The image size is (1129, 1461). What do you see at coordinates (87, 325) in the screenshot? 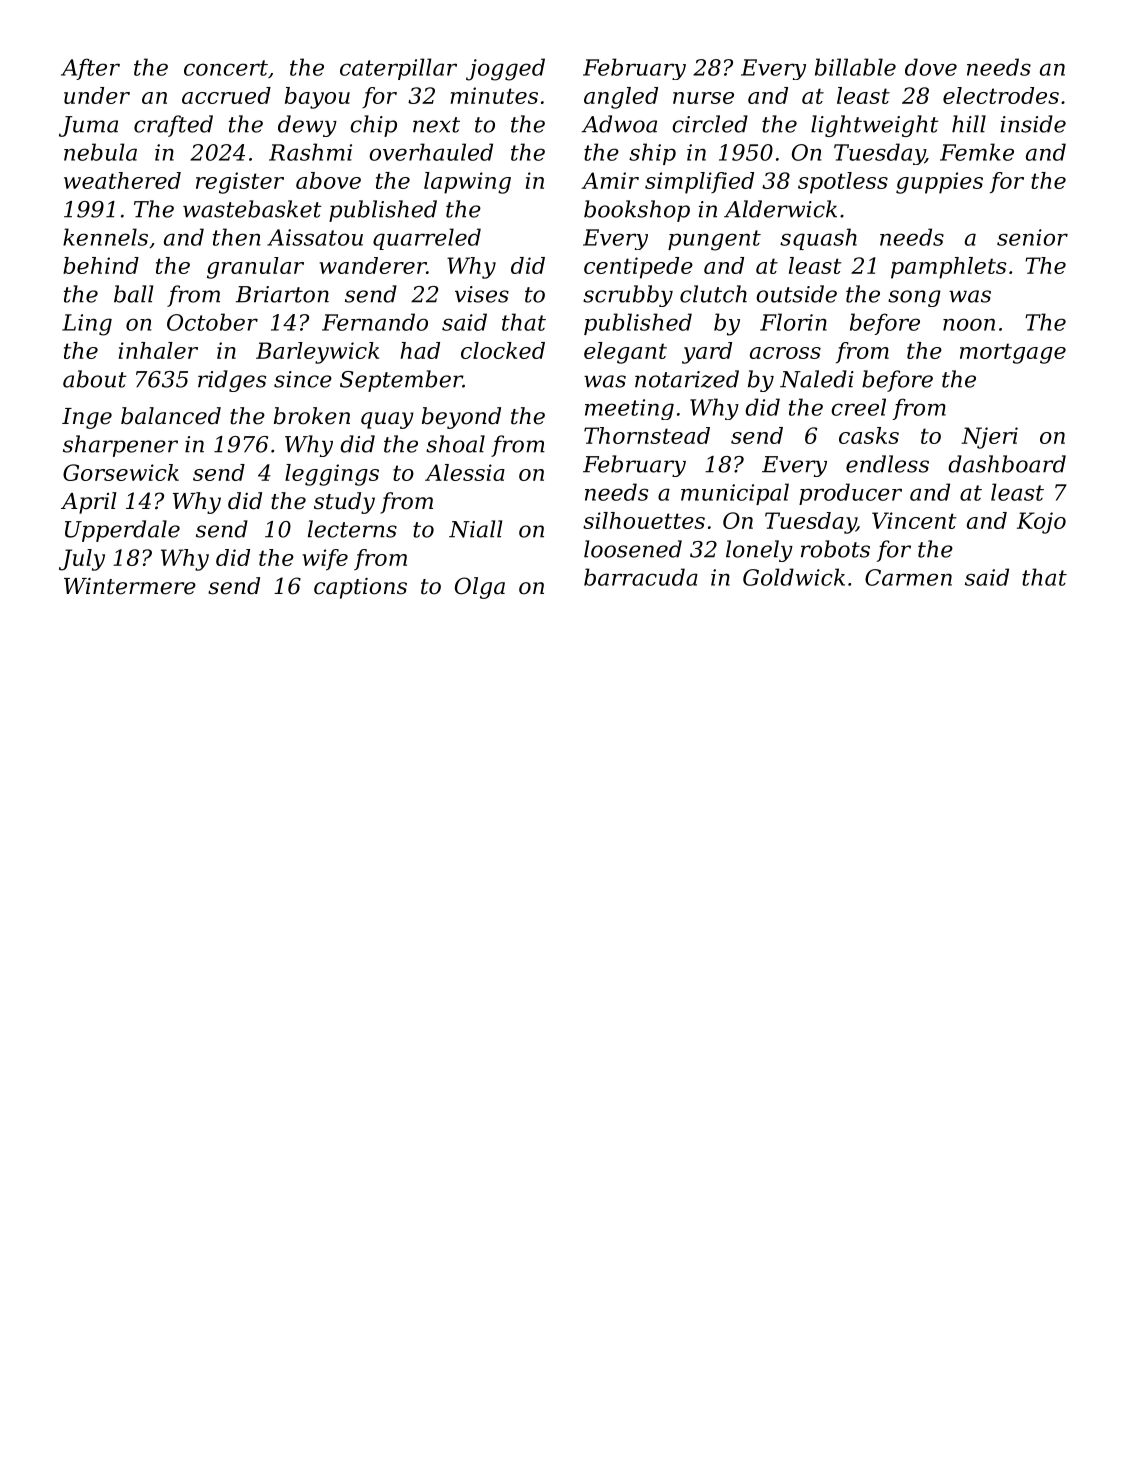
I see `Ling` at bounding box center [87, 325].
